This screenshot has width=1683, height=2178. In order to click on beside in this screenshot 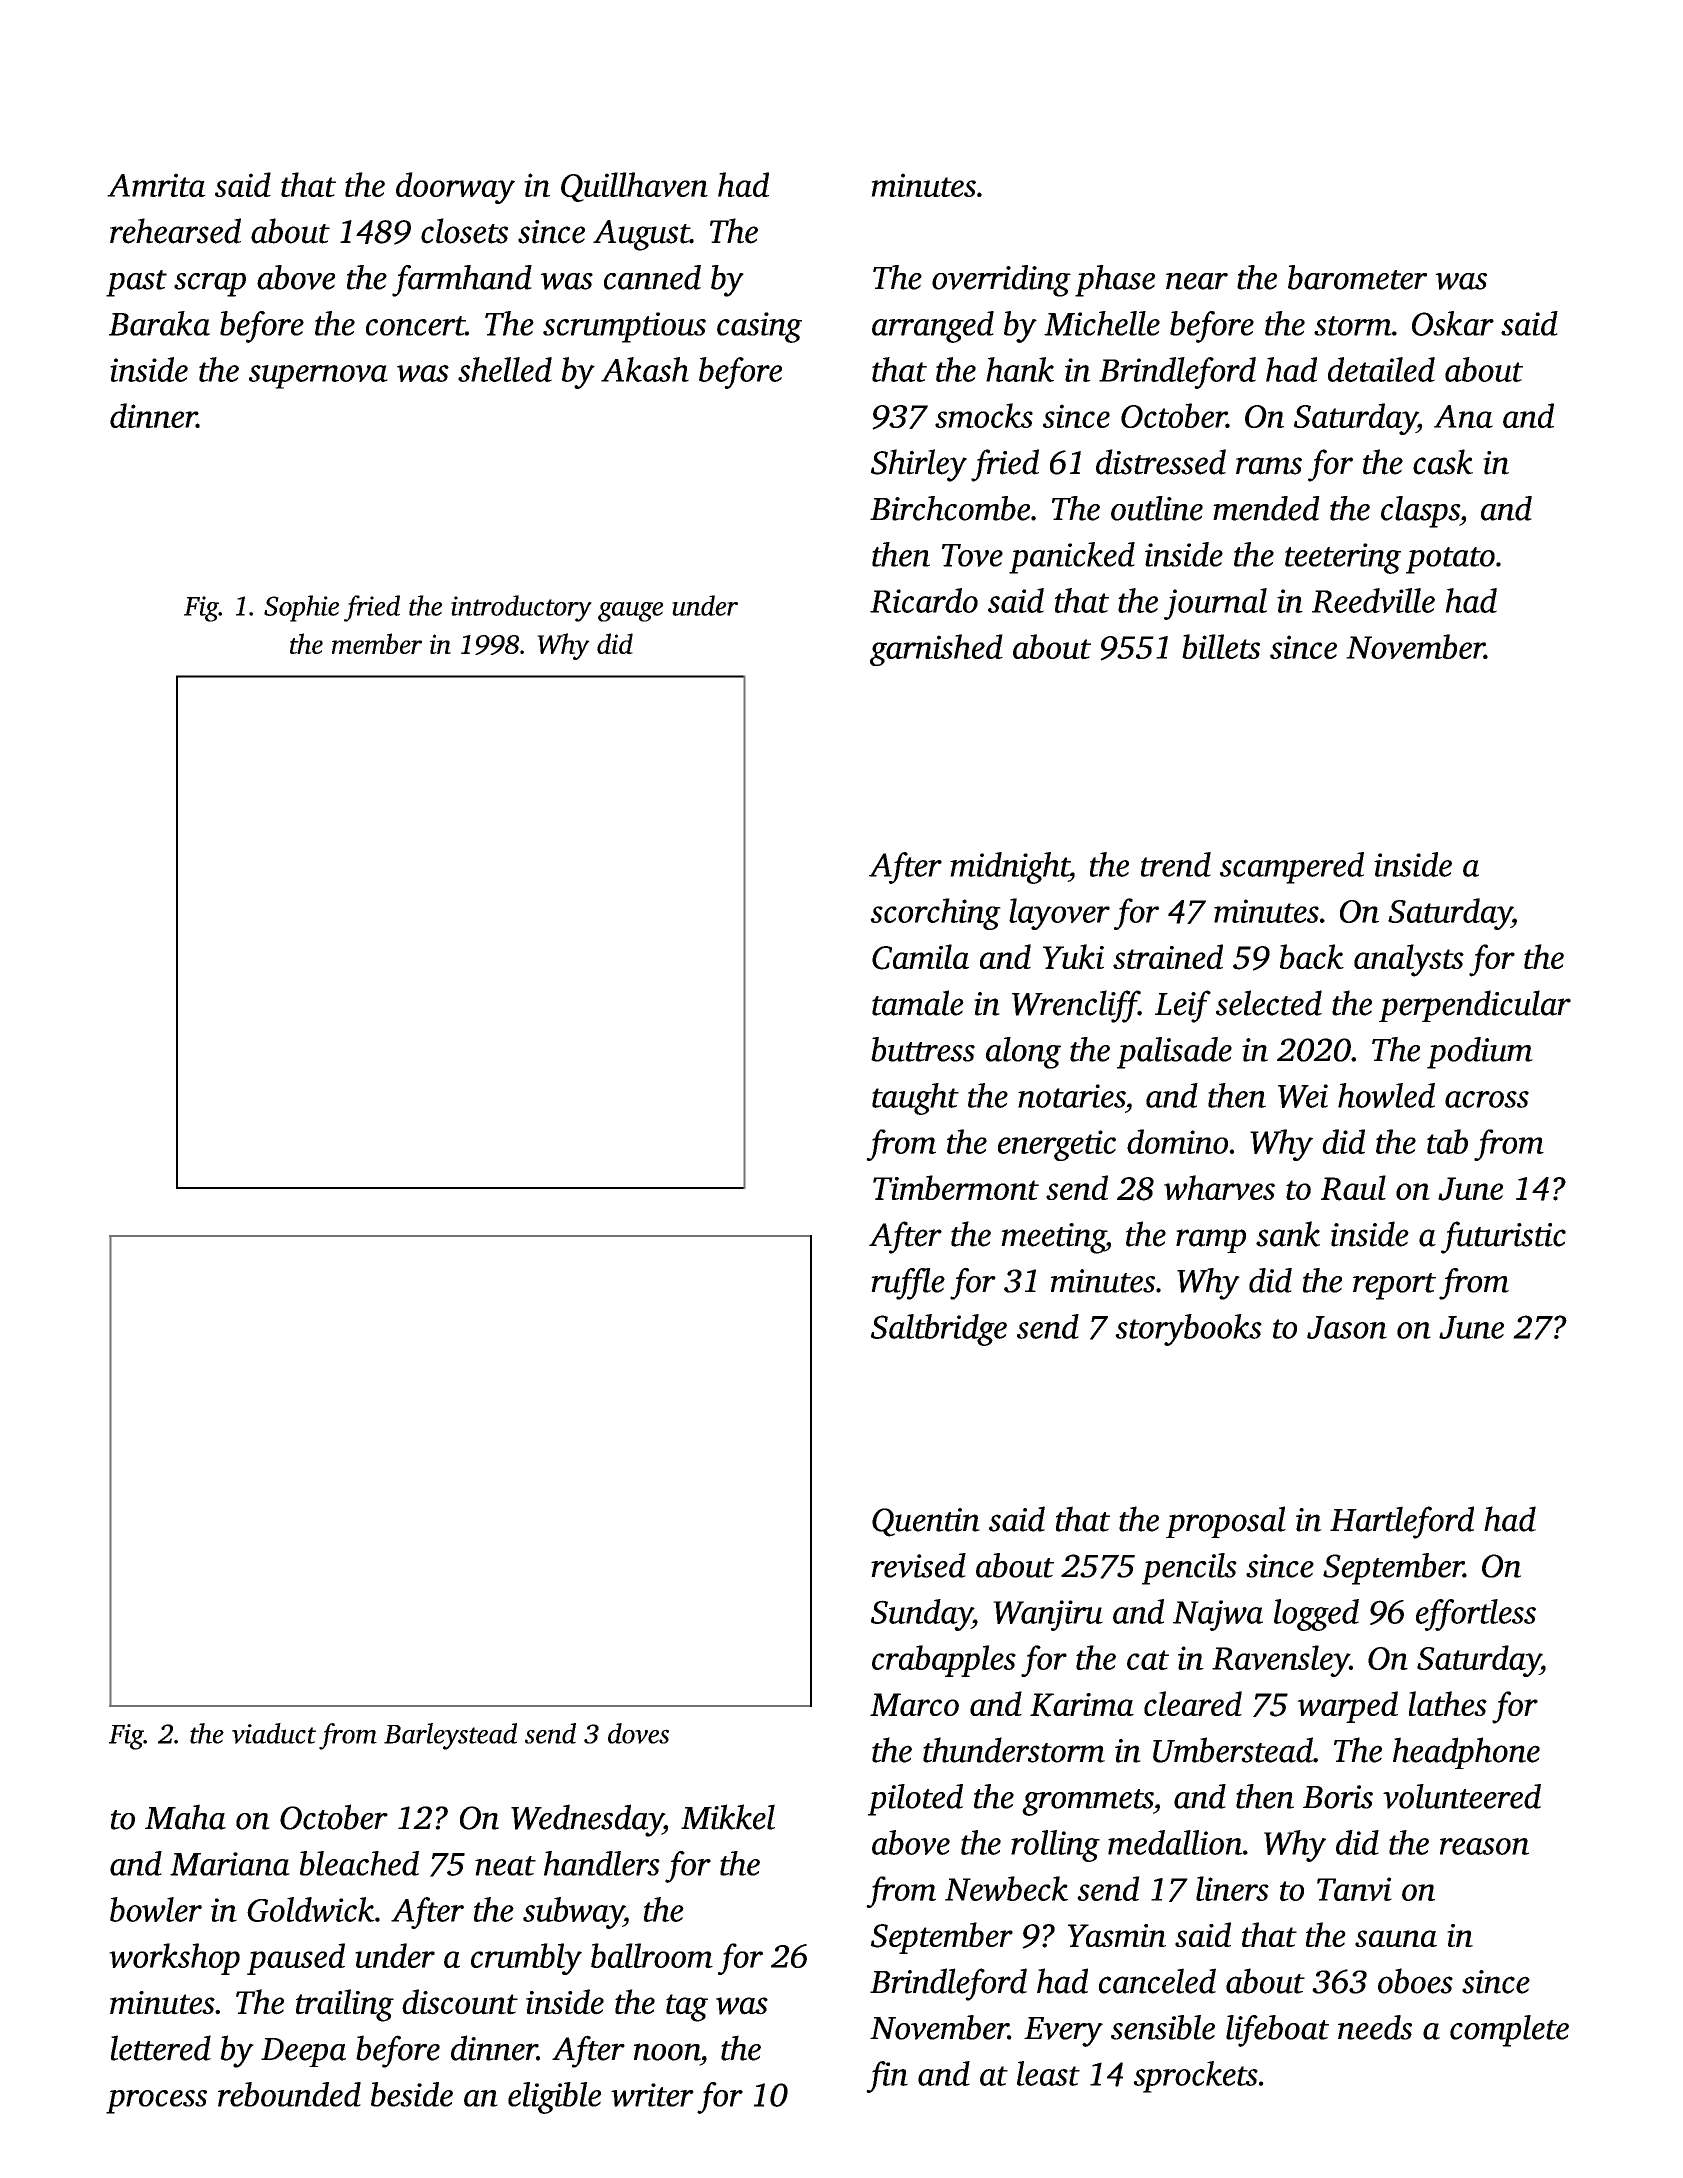, I will do `click(412, 2094)`.
